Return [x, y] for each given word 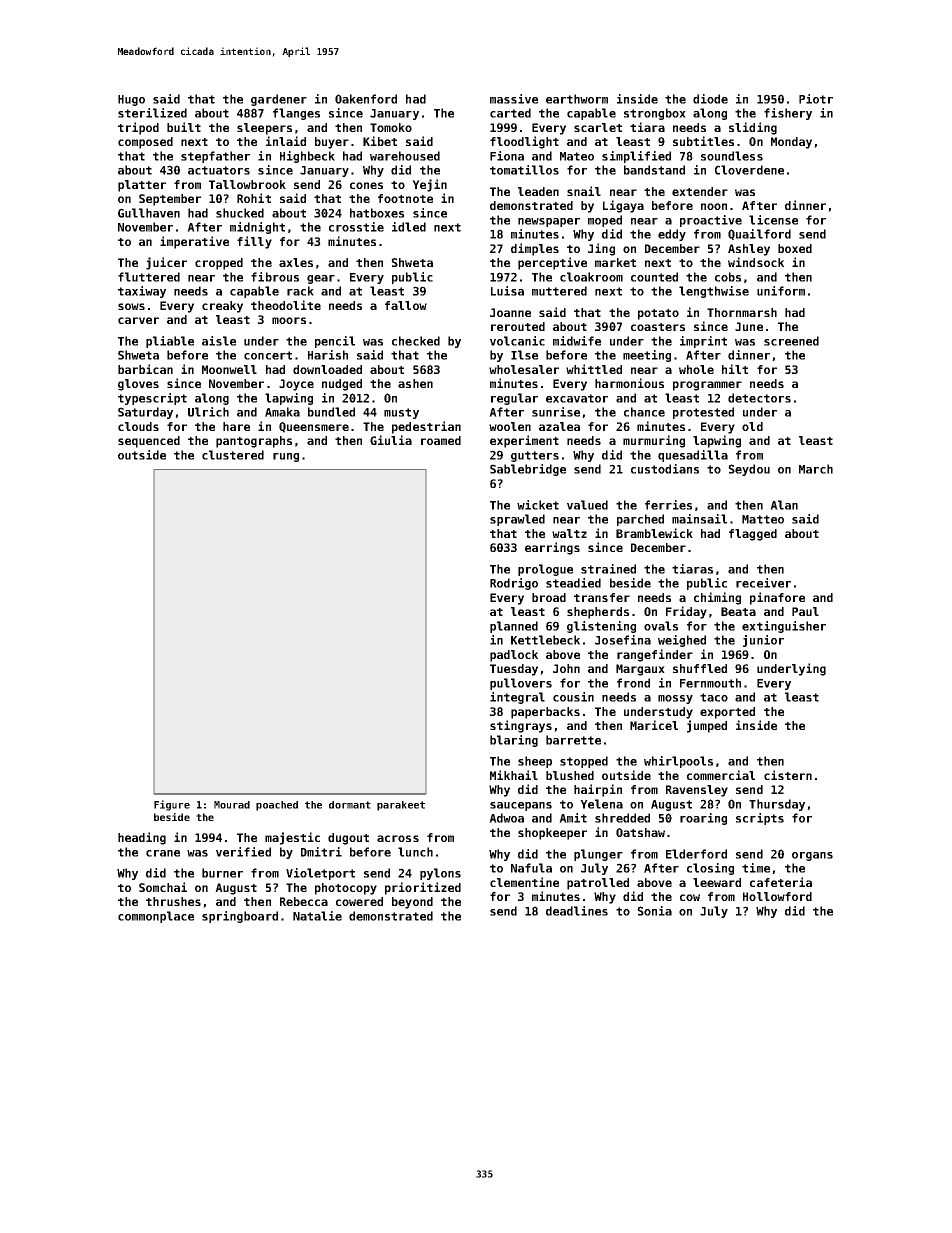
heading [142, 838]
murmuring [654, 441]
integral [517, 698]
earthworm [577, 99]
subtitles [703, 141]
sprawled [517, 520]
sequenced [149, 442]
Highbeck [307, 157]
